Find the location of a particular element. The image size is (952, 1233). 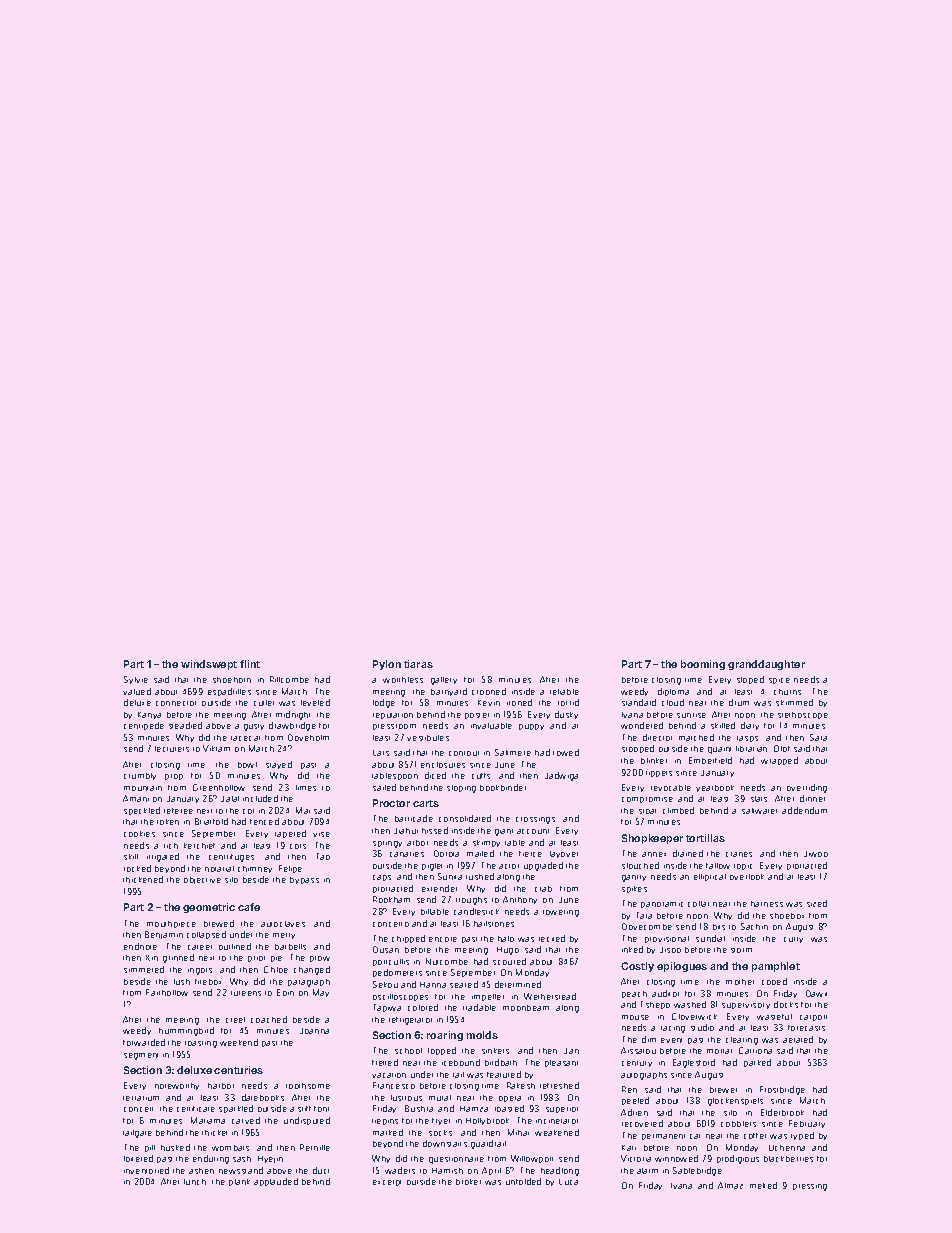

Hanna is located at coordinates (433, 985).
